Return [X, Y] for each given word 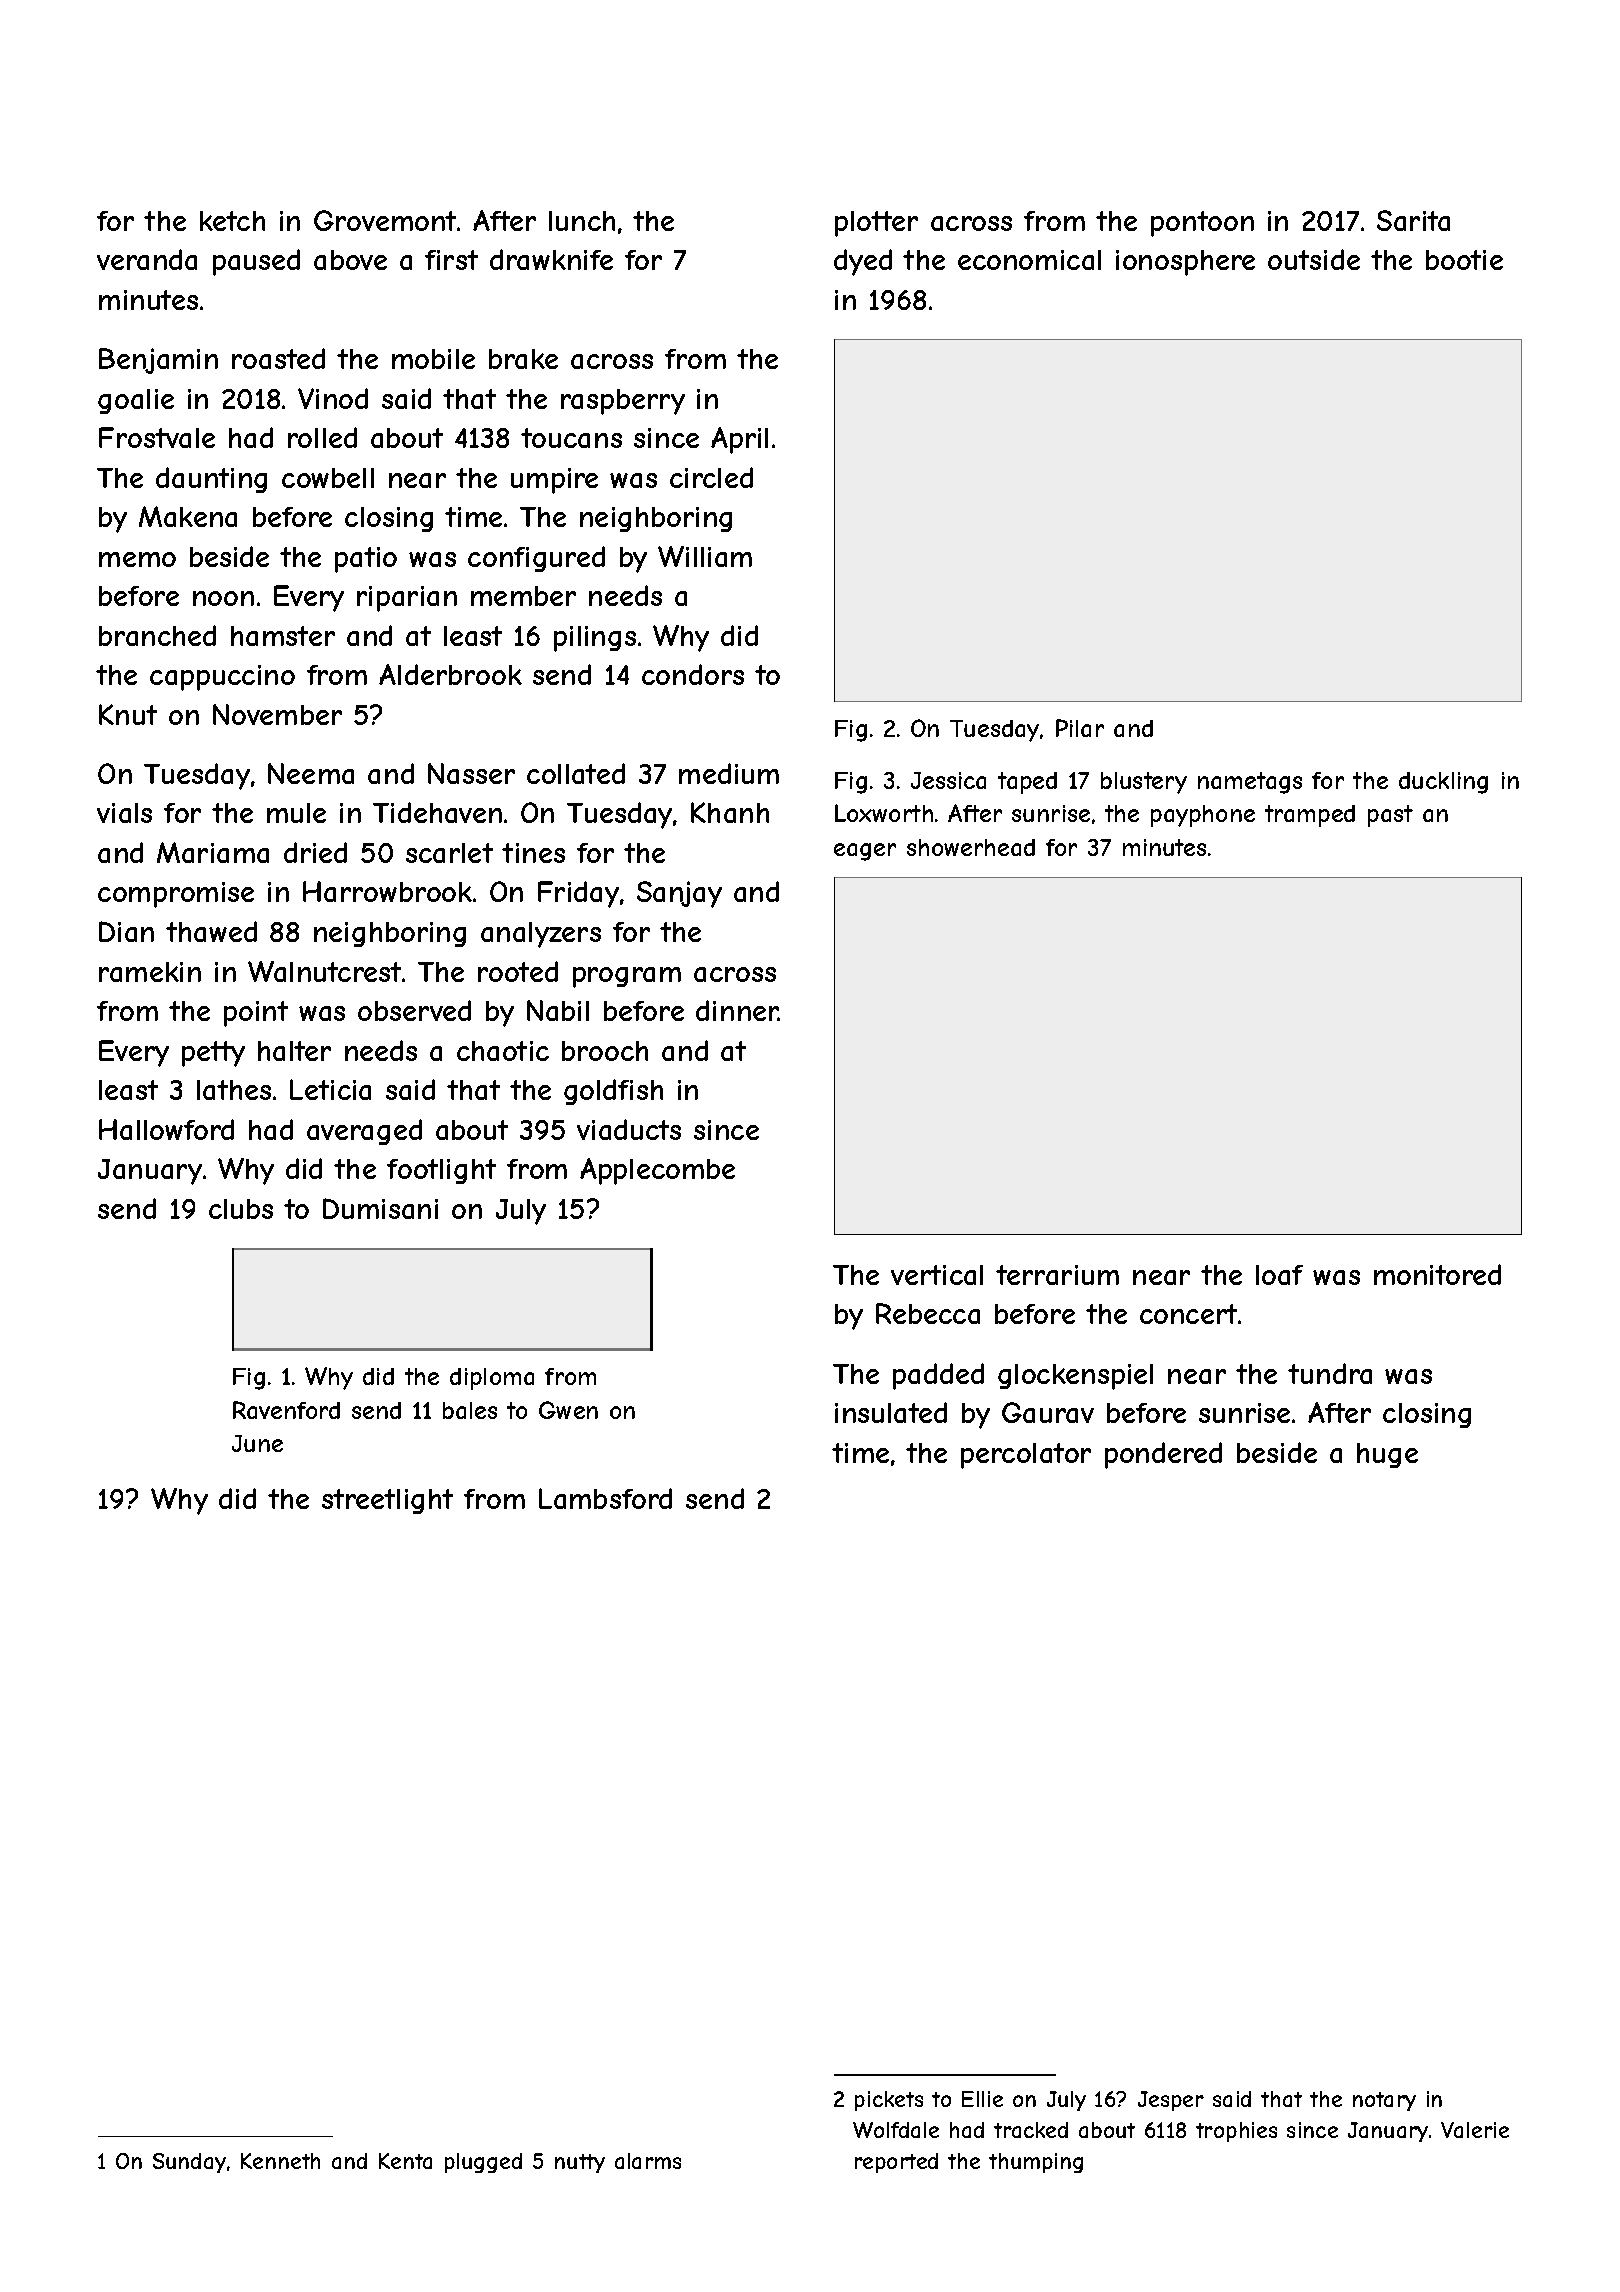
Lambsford [605, 1498]
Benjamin [158, 361]
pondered [1163, 1455]
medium [729, 773]
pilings [595, 639]
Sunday [189, 2163]
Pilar [1080, 728]
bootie [1464, 260]
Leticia [330, 1089]
